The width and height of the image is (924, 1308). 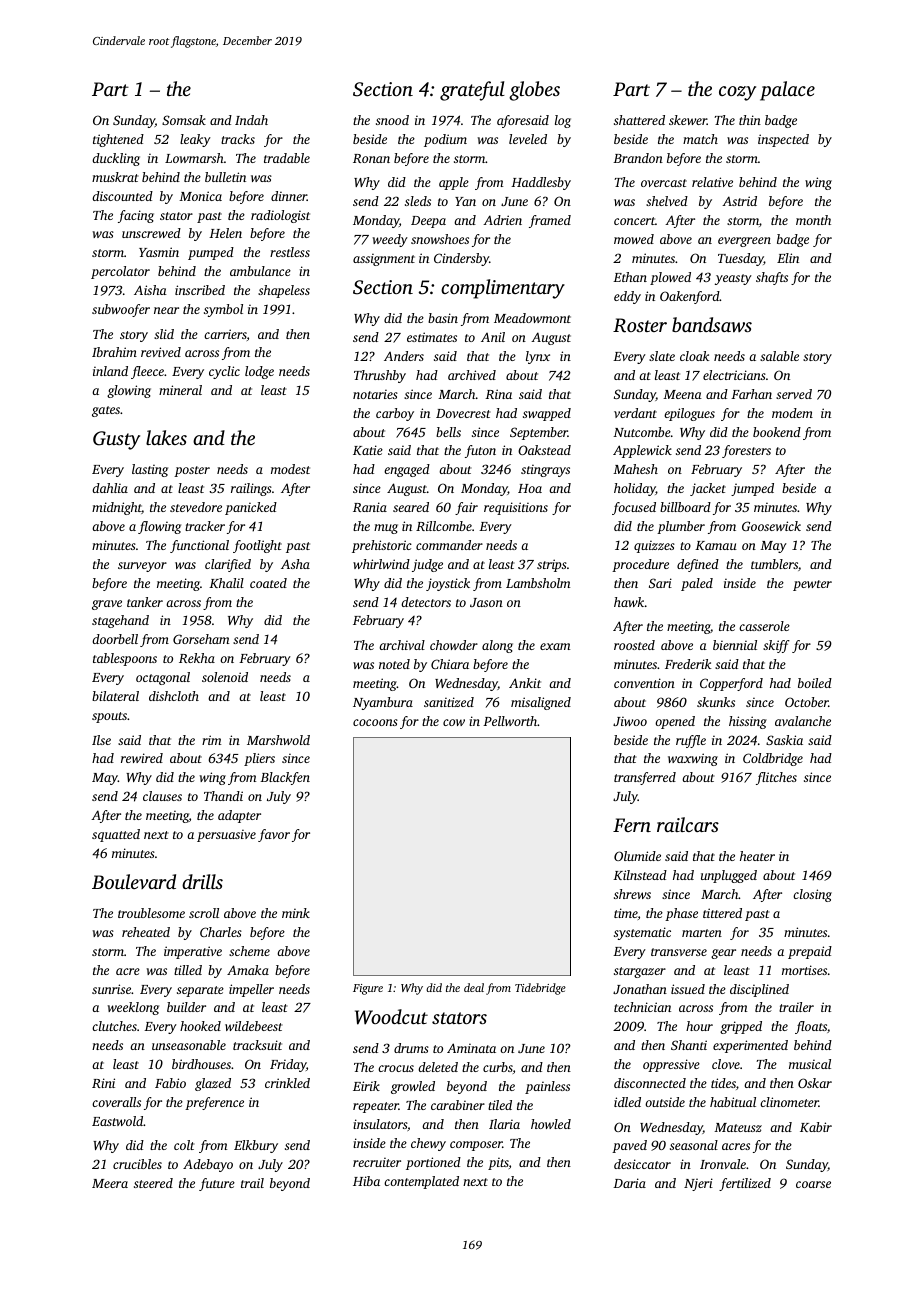 What do you see at coordinates (116, 1102) in the image?
I see `coveralls` at bounding box center [116, 1102].
